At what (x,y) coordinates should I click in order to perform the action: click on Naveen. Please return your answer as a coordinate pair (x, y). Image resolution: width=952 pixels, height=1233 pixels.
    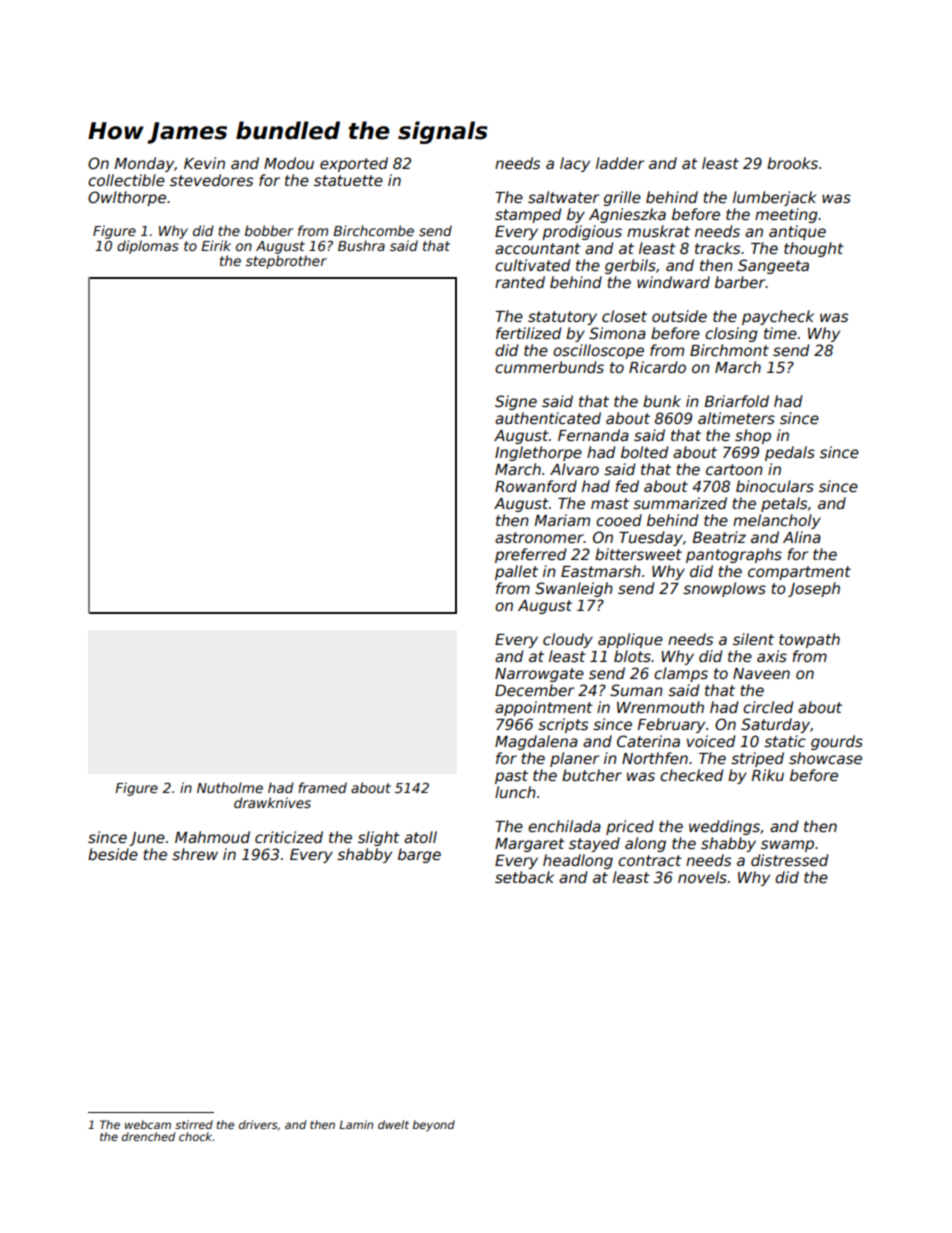
    Looking at the image, I should click on (761, 673).
